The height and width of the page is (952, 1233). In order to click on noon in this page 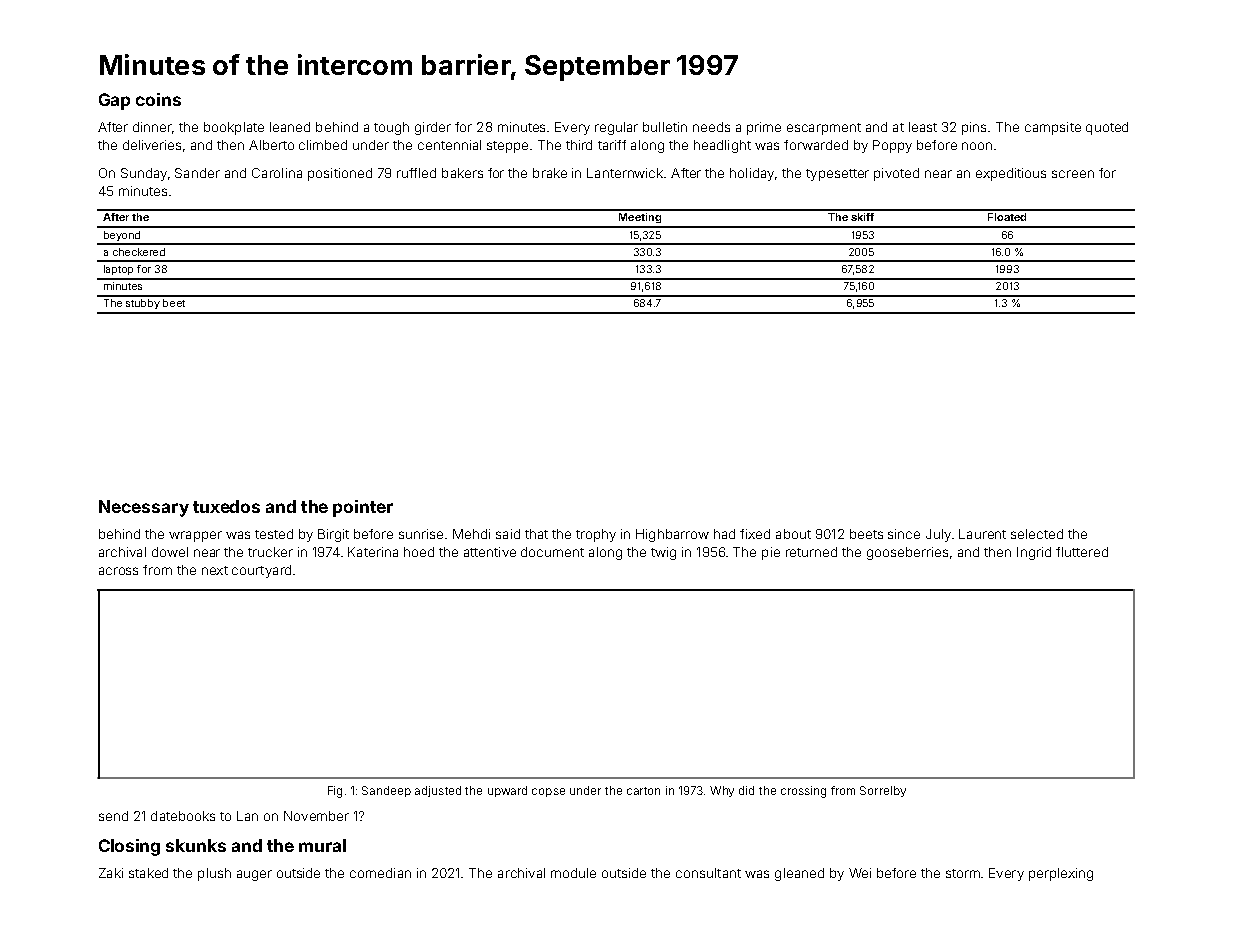, I will do `click(977, 146)`.
